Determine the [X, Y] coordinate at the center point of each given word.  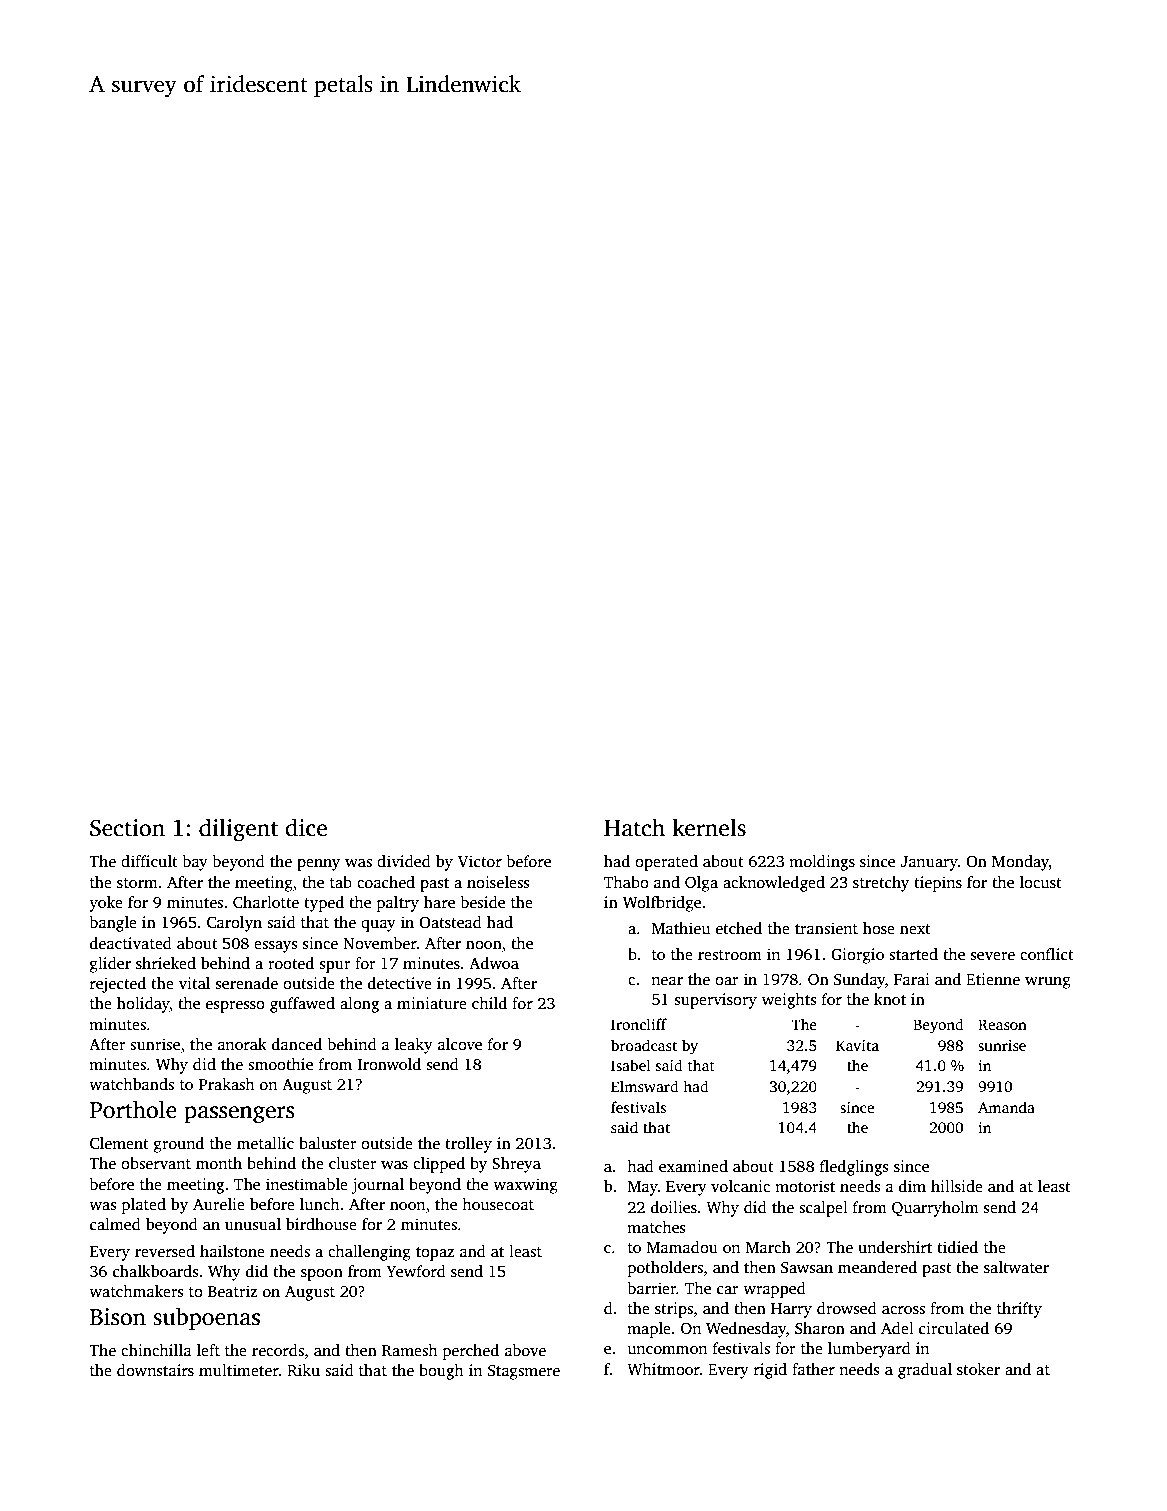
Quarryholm [935, 1209]
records [278, 1350]
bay [195, 863]
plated [144, 1206]
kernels [709, 827]
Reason [1002, 1025]
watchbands [131, 1084]
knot [890, 999]
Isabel [631, 1065]
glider [110, 965]
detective [400, 983]
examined [693, 1166]
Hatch [634, 827]
